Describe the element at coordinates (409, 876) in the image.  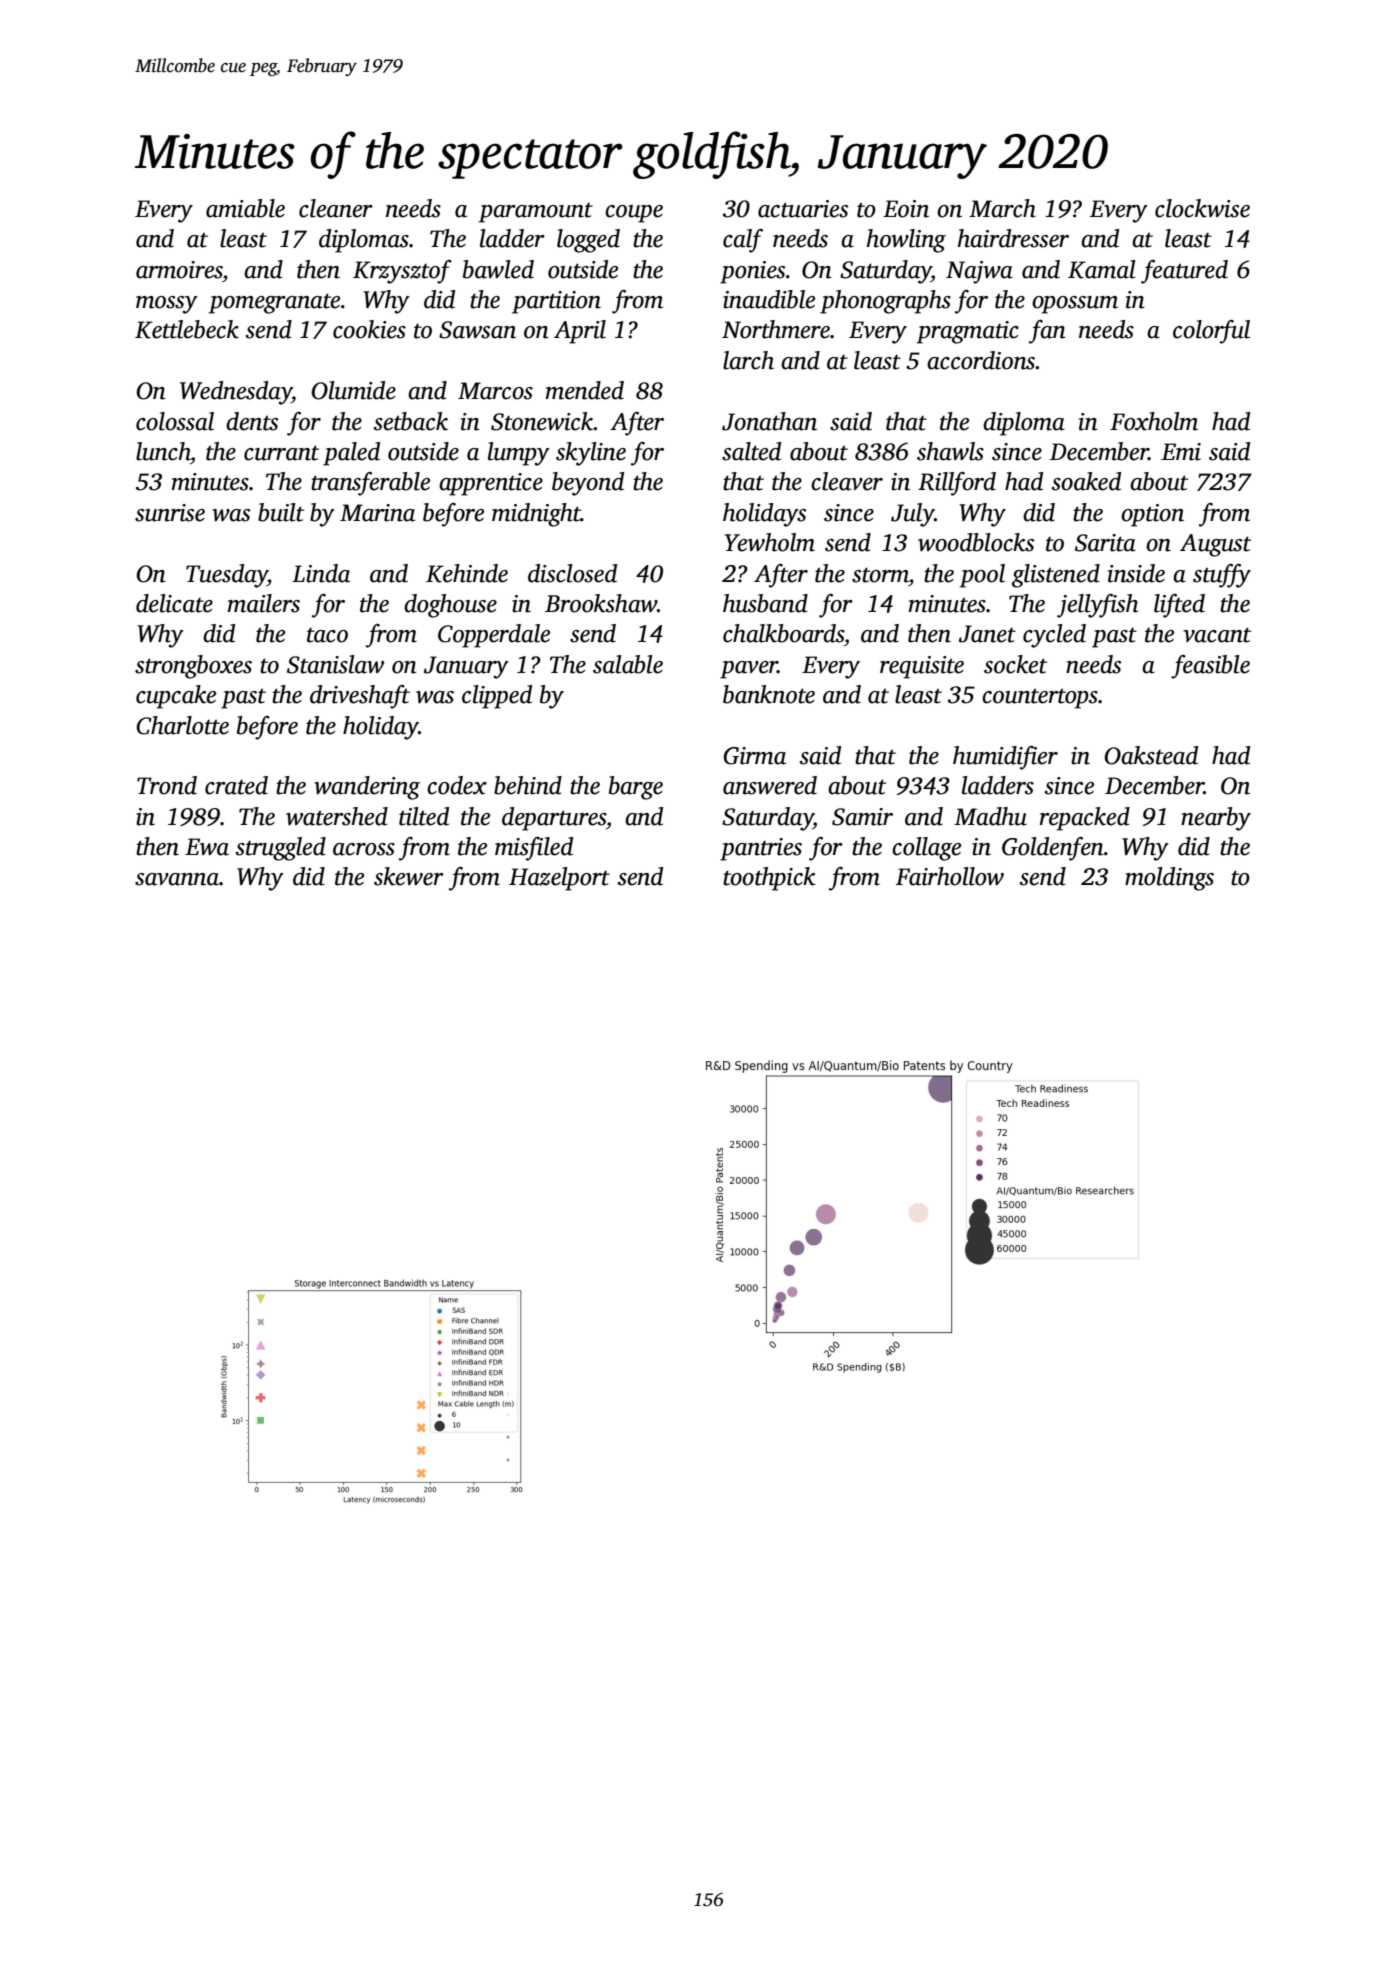
I see `skewer` at that location.
